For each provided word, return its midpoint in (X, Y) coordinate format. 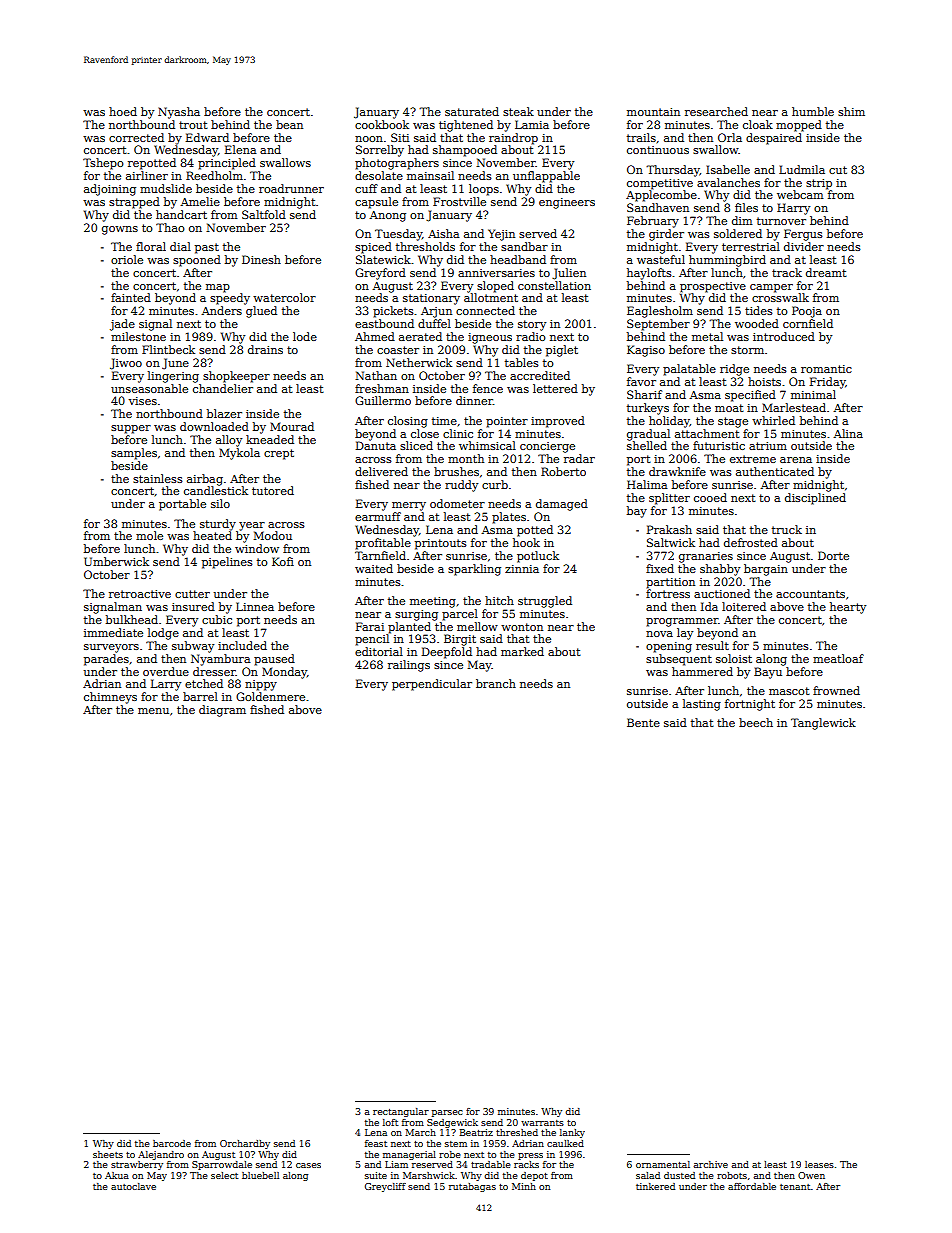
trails (641, 137)
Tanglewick (823, 724)
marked (522, 651)
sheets (108, 1154)
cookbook (382, 124)
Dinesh (261, 259)
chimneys (110, 698)
